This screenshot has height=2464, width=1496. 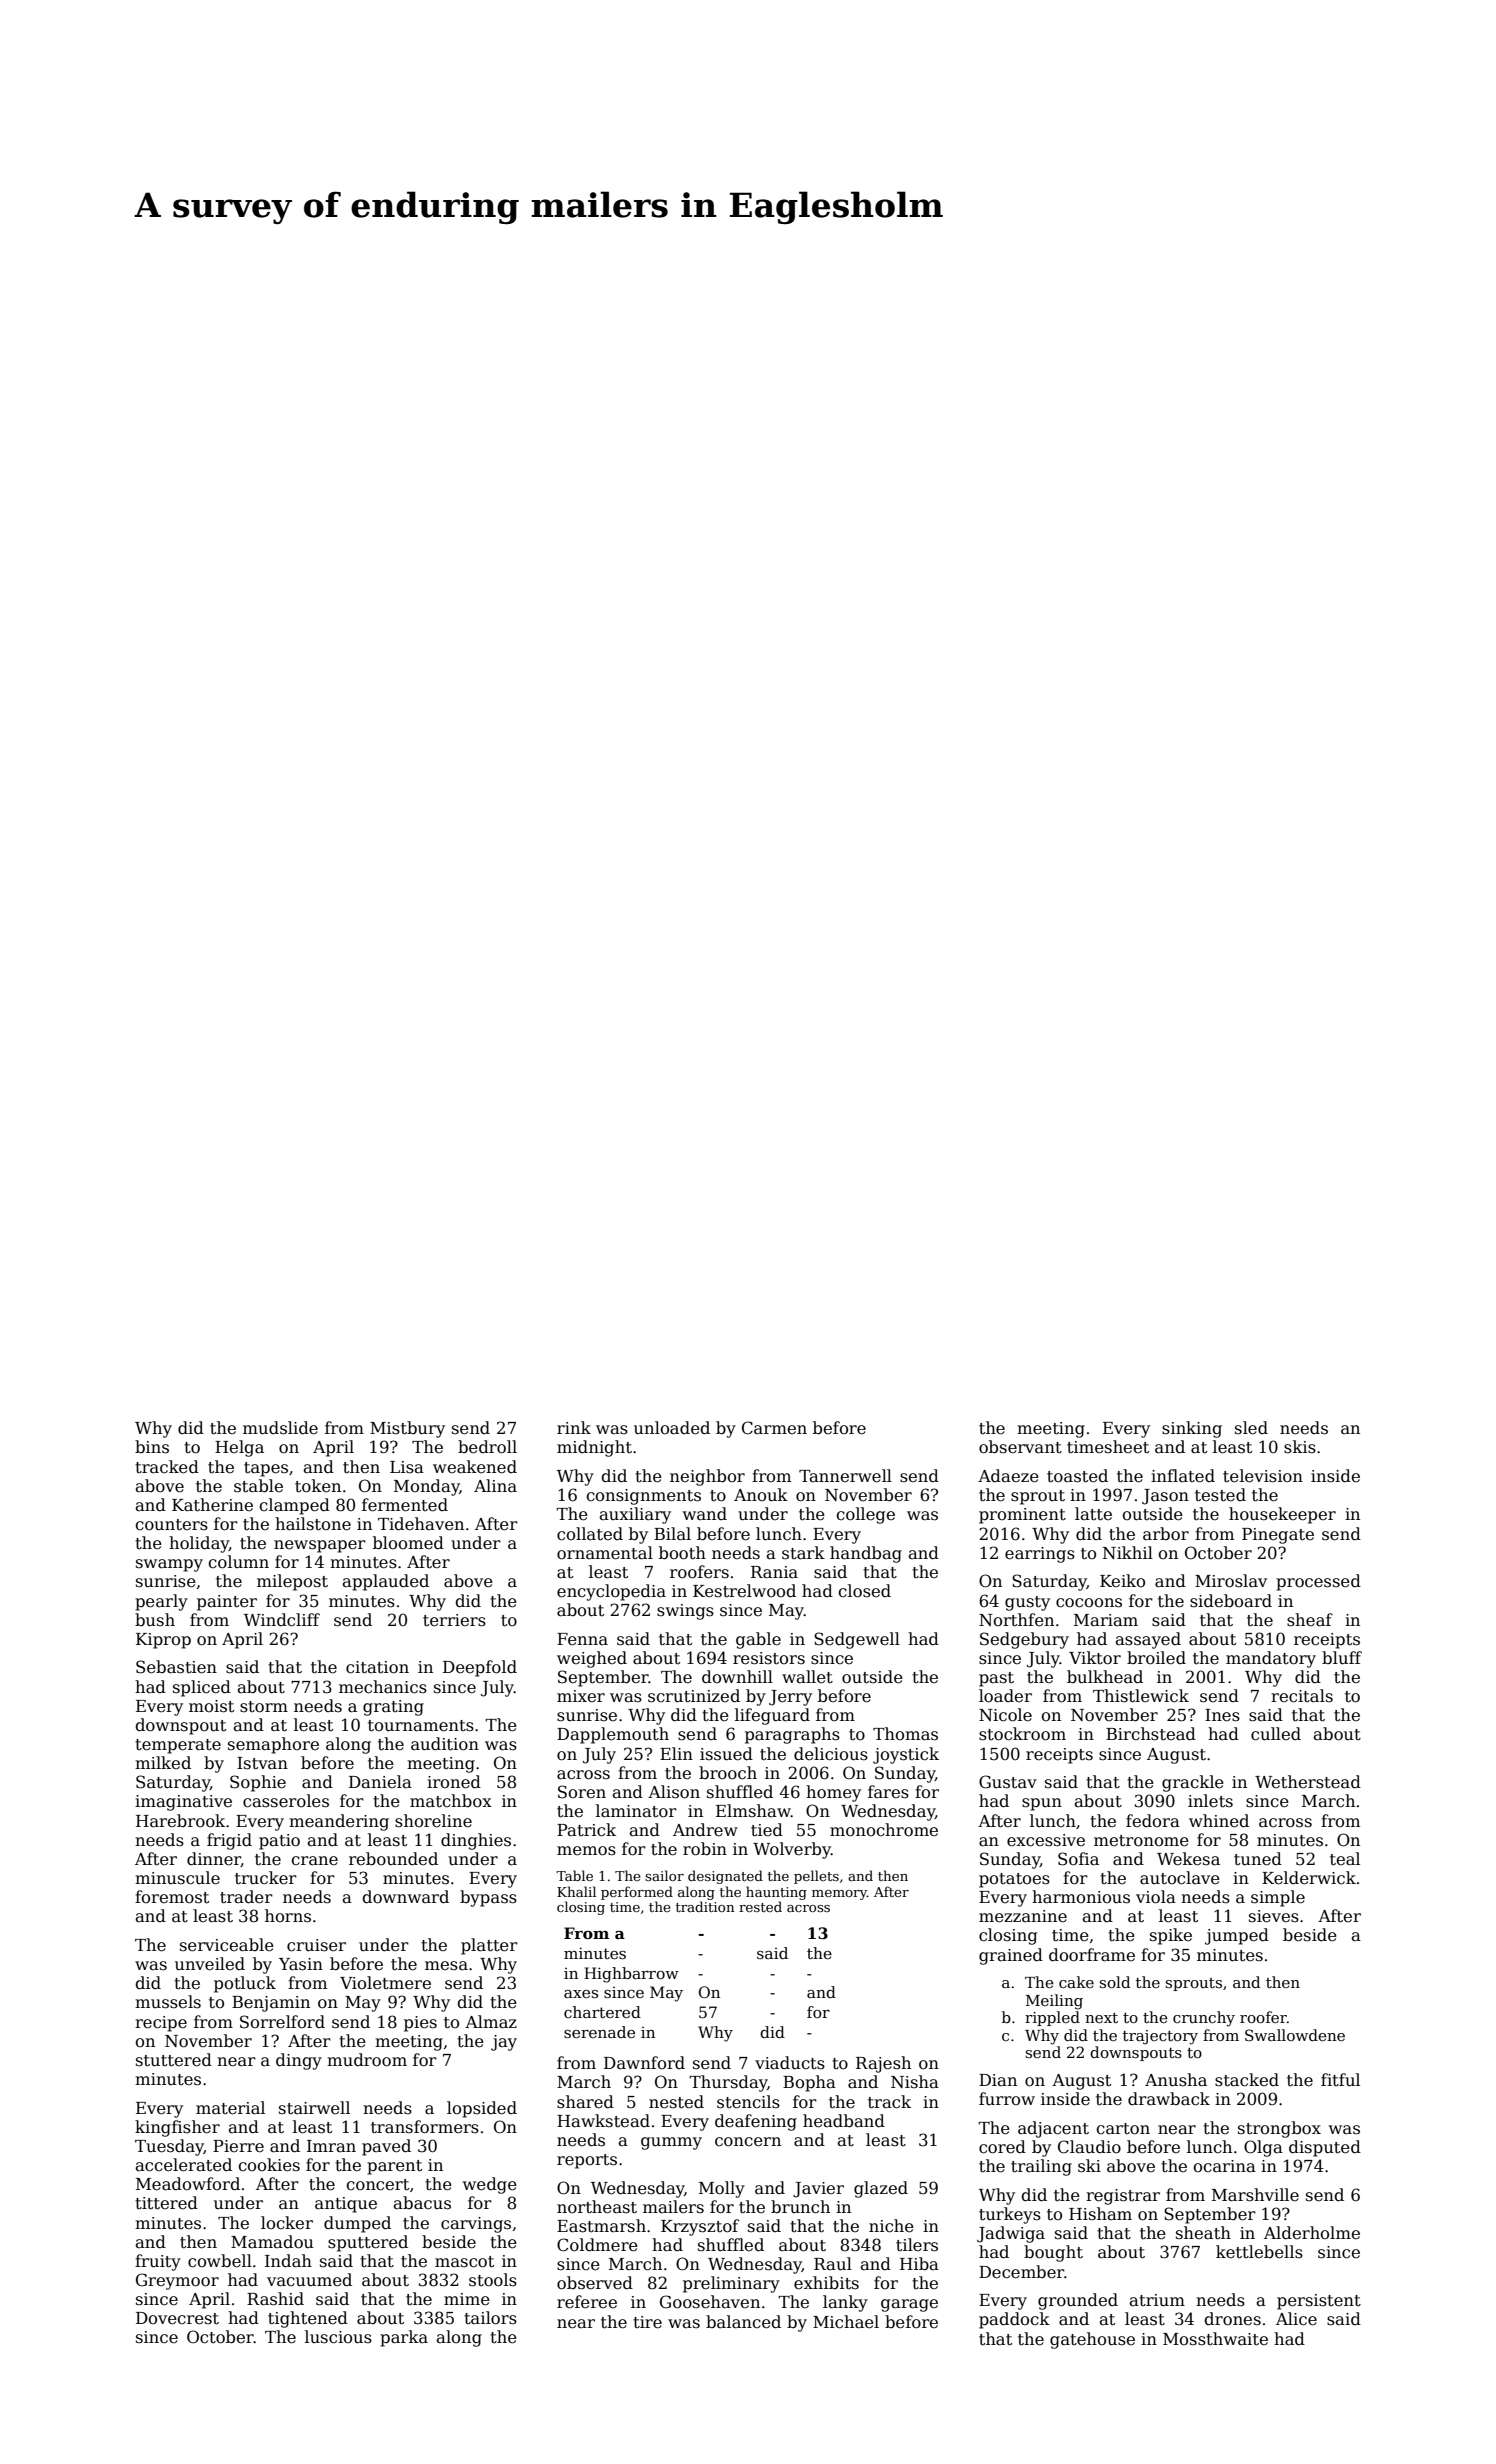 What do you see at coordinates (574, 1427) in the screenshot?
I see `rink` at bounding box center [574, 1427].
